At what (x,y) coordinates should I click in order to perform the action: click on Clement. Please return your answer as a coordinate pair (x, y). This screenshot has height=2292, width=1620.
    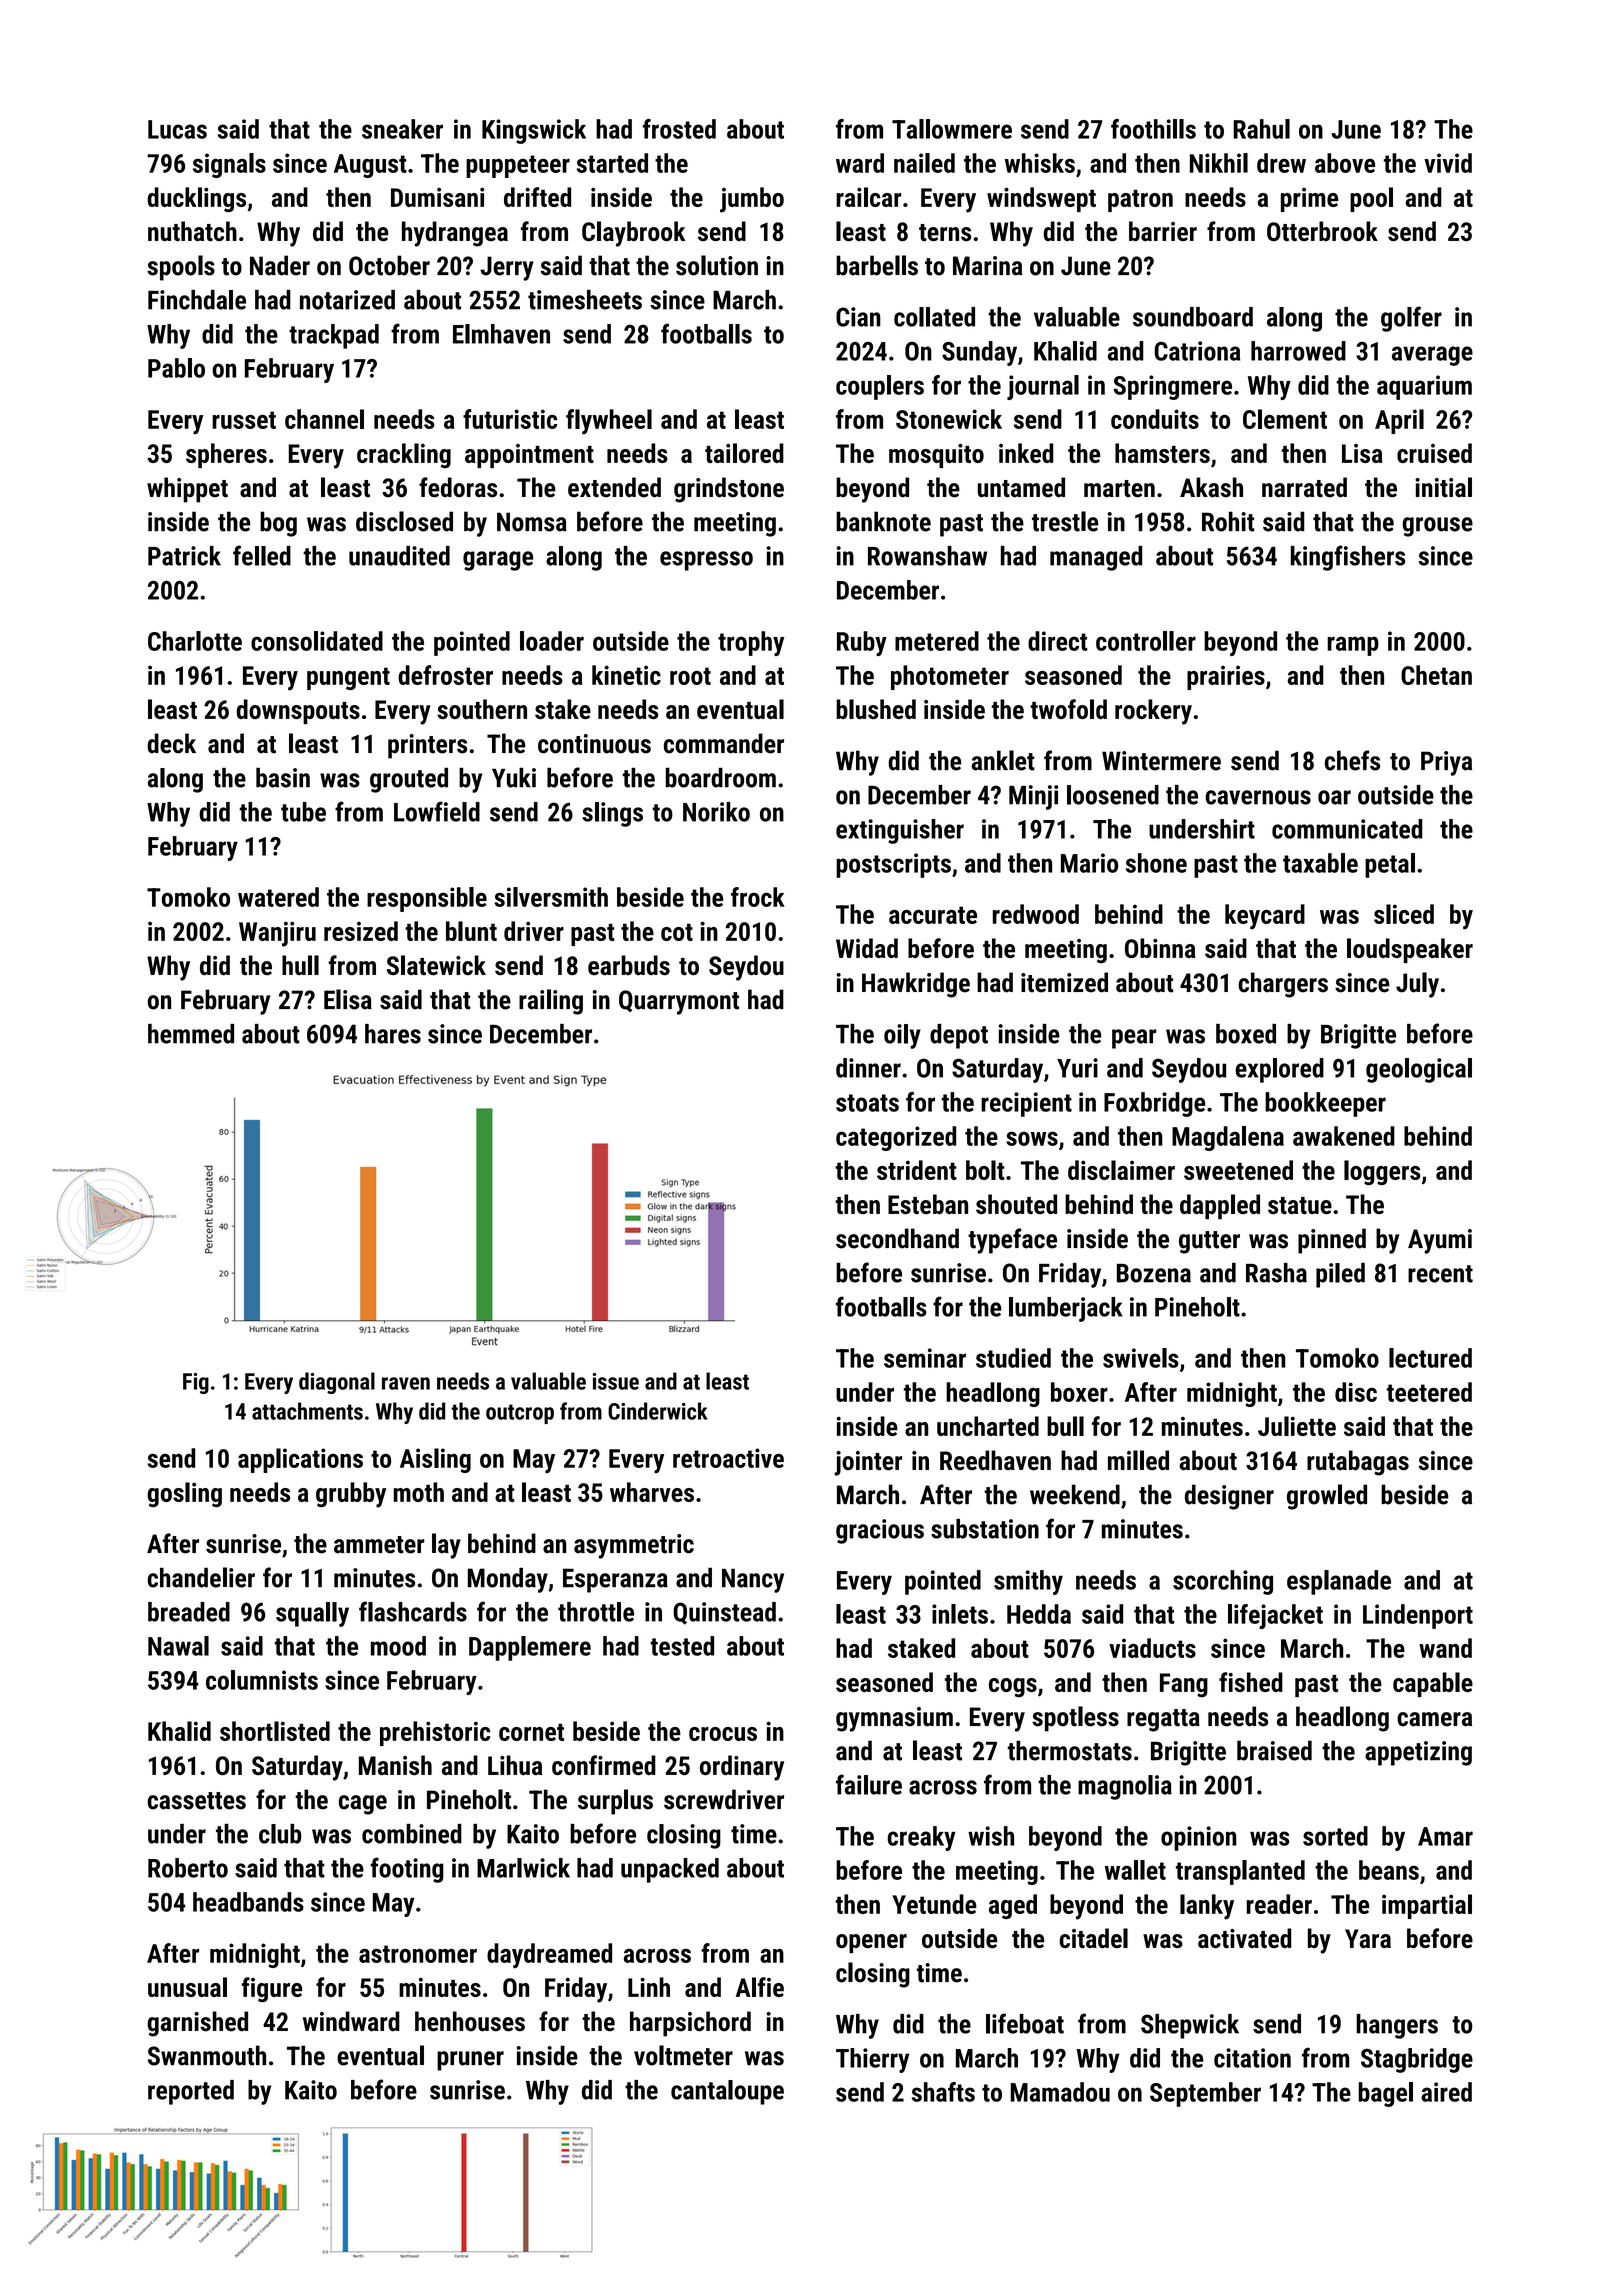
    Looking at the image, I should click on (1285, 419).
